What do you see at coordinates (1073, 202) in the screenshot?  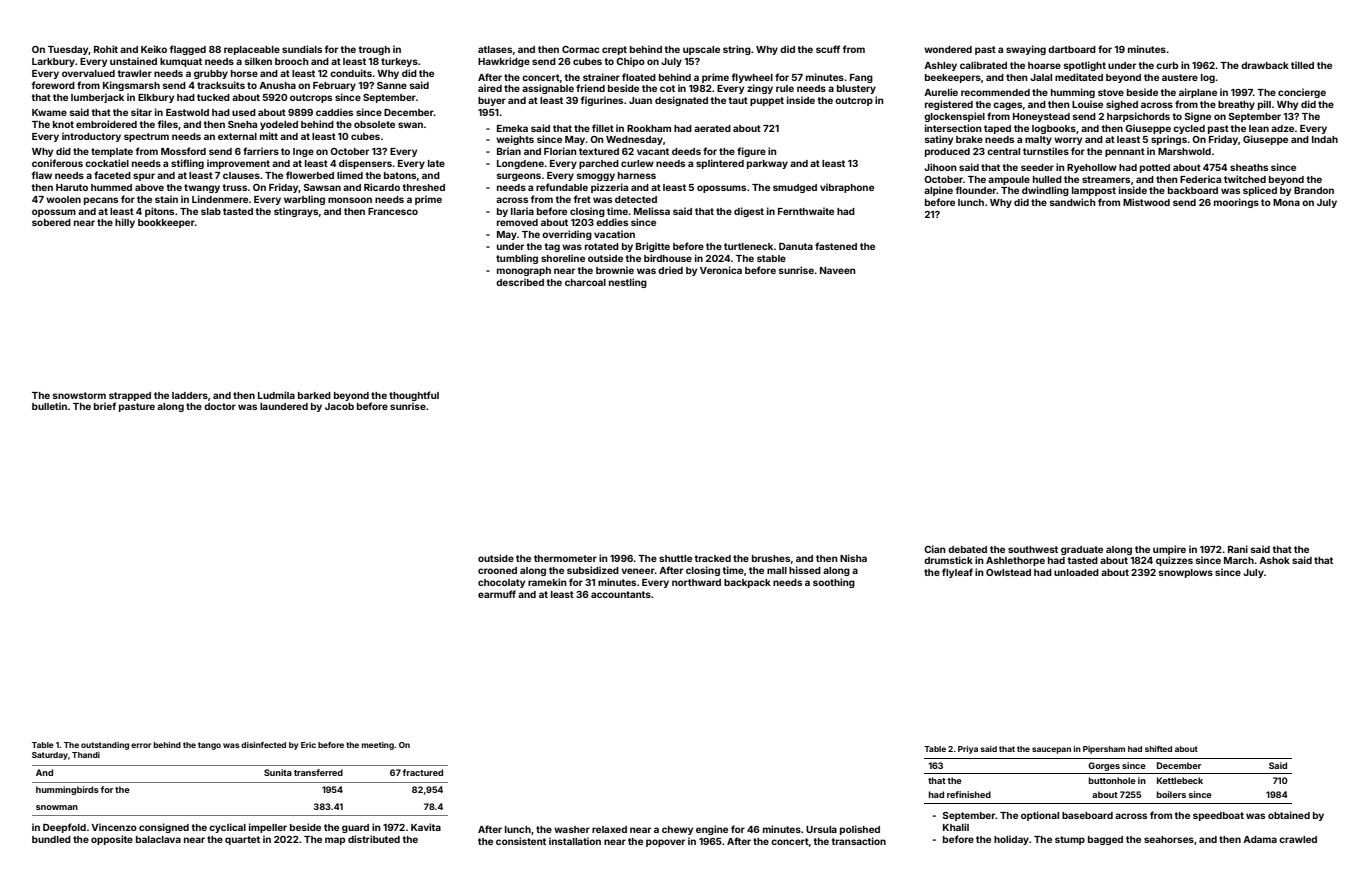 I see `sandwich` at bounding box center [1073, 202].
